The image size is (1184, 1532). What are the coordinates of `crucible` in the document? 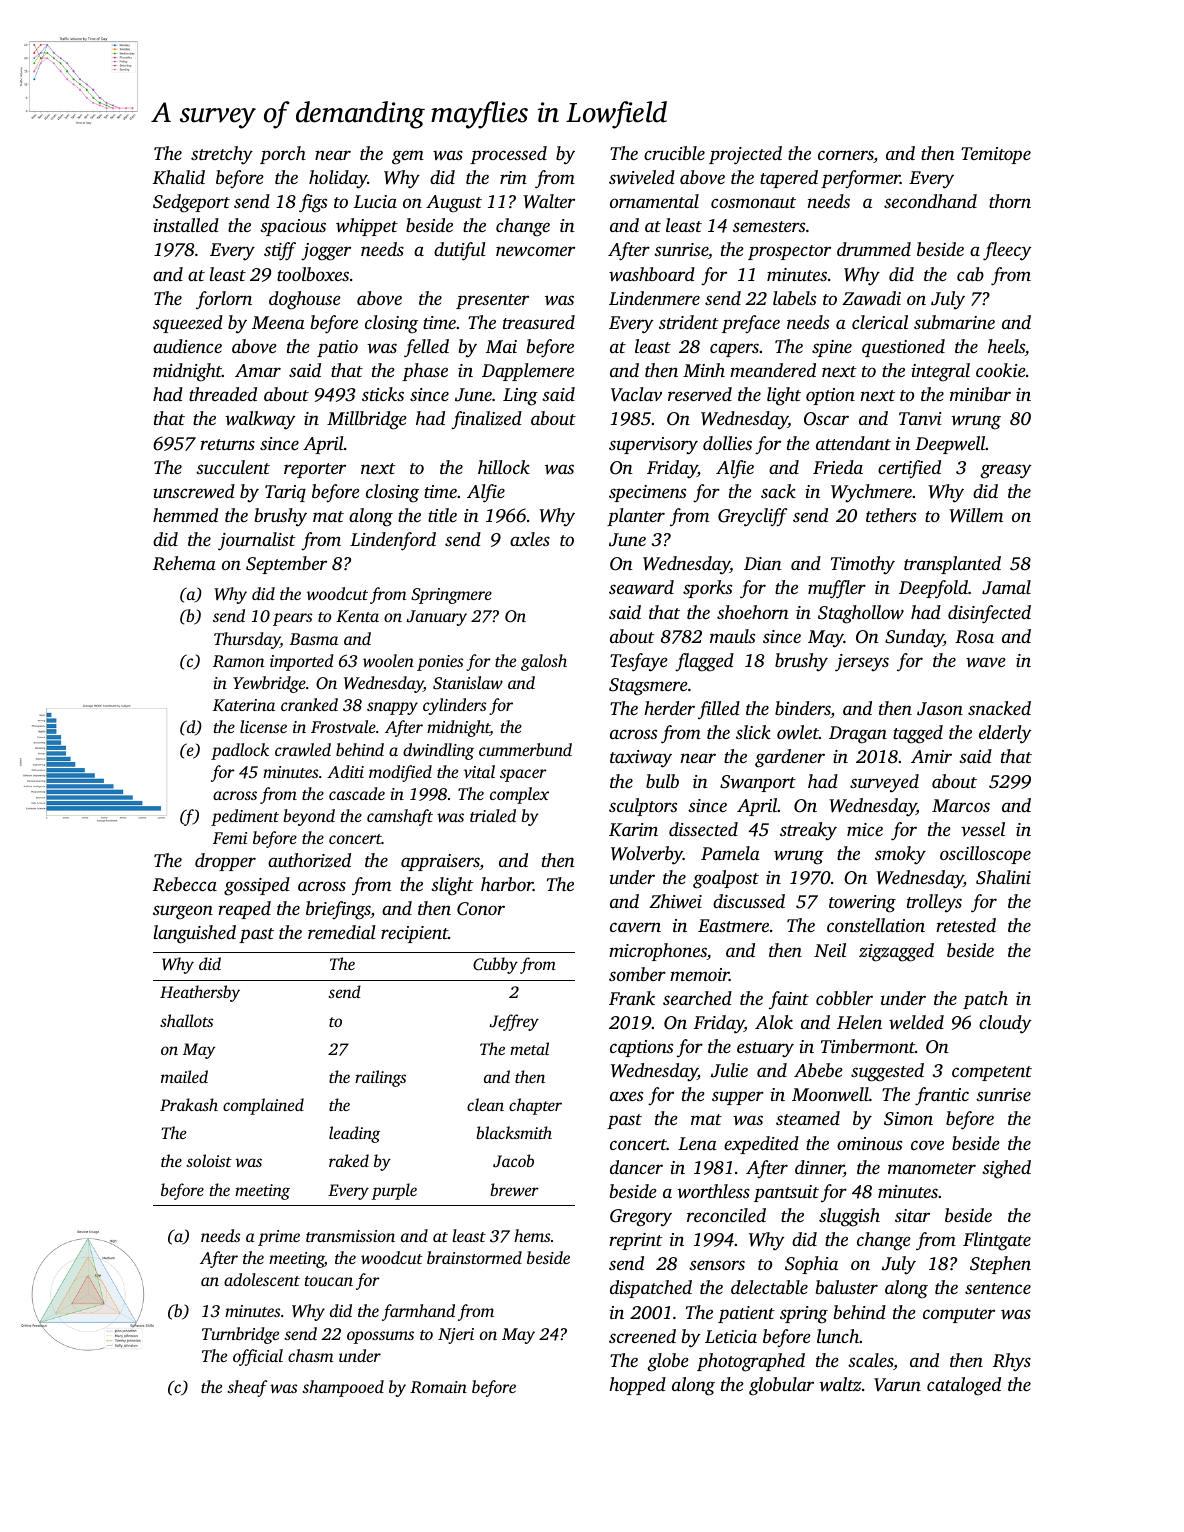 It's located at (674, 153).
